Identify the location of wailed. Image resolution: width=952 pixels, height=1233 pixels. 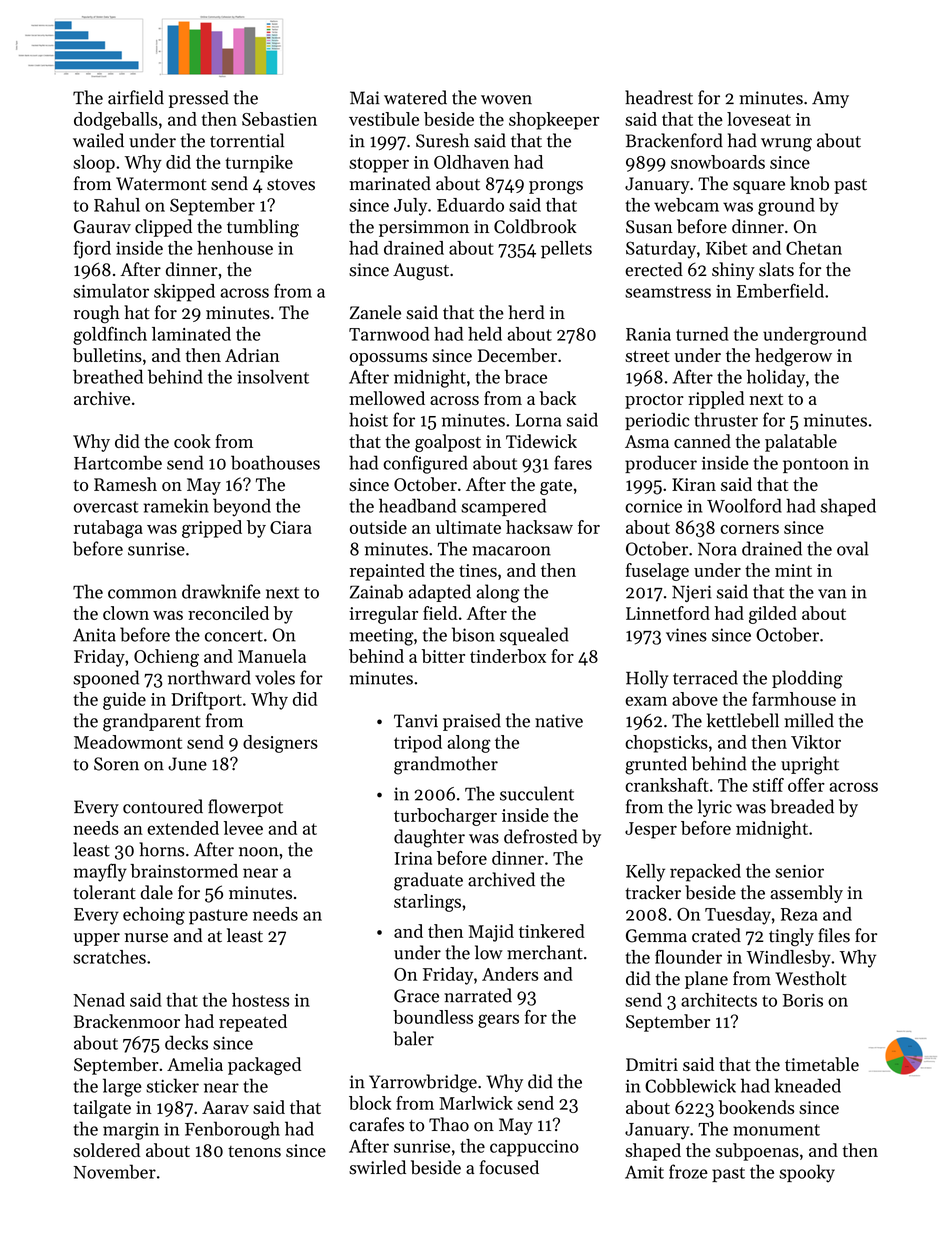
(98, 140).
